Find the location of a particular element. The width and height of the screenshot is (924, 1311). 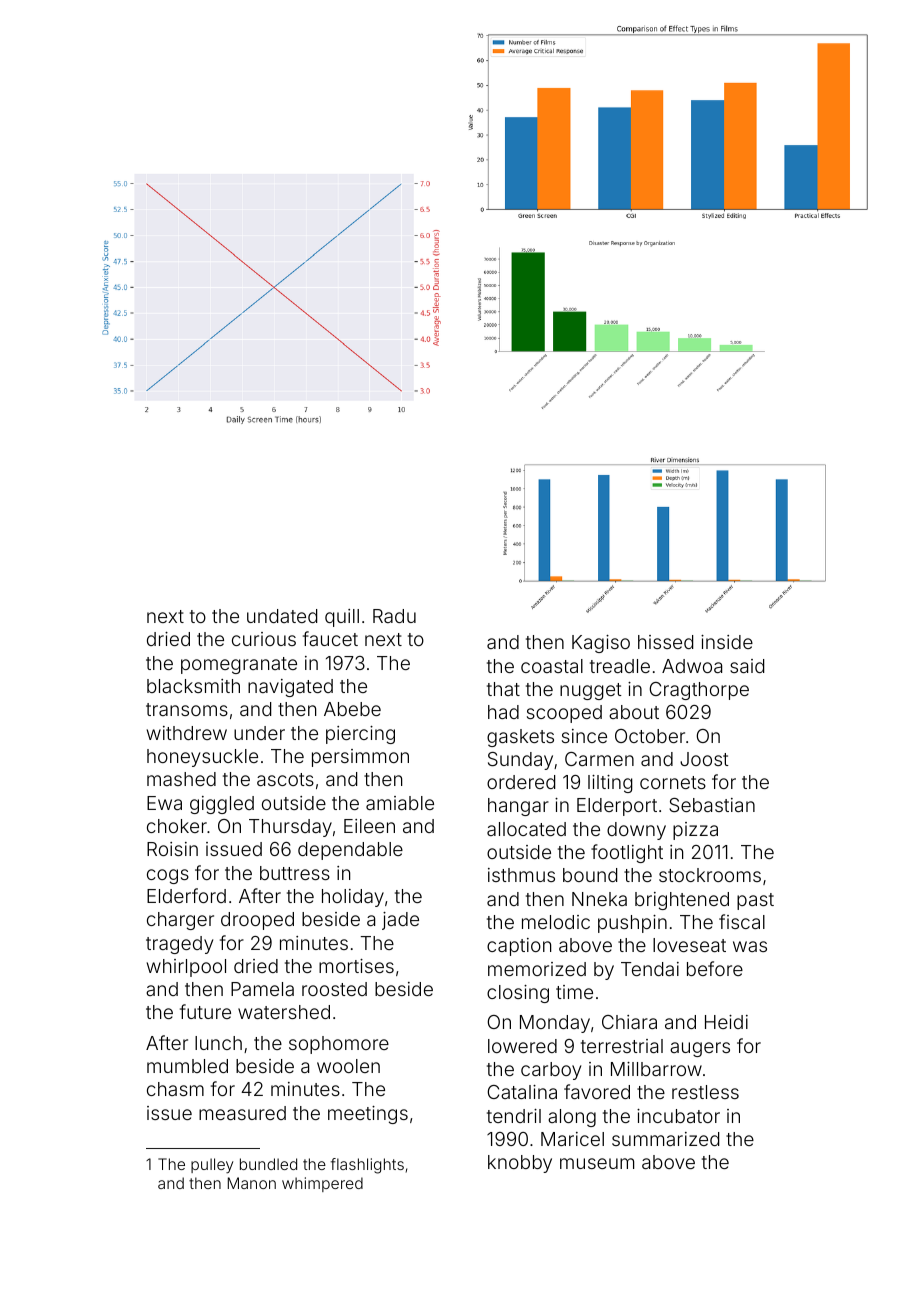

Radu is located at coordinates (394, 616).
